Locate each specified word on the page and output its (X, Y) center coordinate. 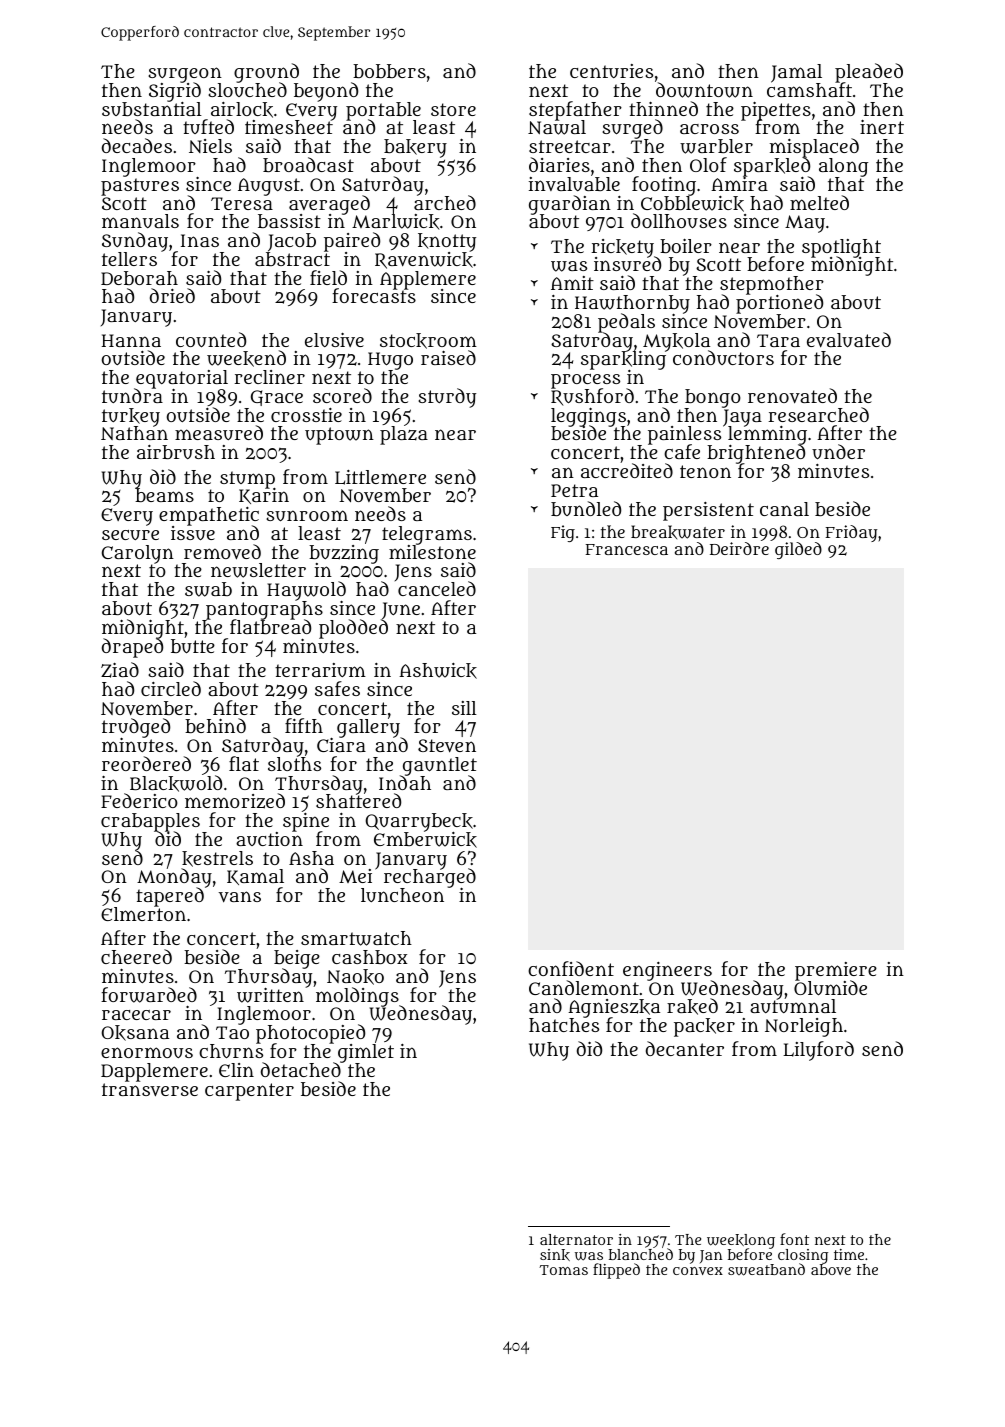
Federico (139, 800)
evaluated (849, 340)
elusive (334, 340)
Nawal (557, 128)
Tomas (563, 1270)
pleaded (869, 73)
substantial (152, 109)
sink (555, 1255)
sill (464, 708)
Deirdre (739, 548)
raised (448, 357)
